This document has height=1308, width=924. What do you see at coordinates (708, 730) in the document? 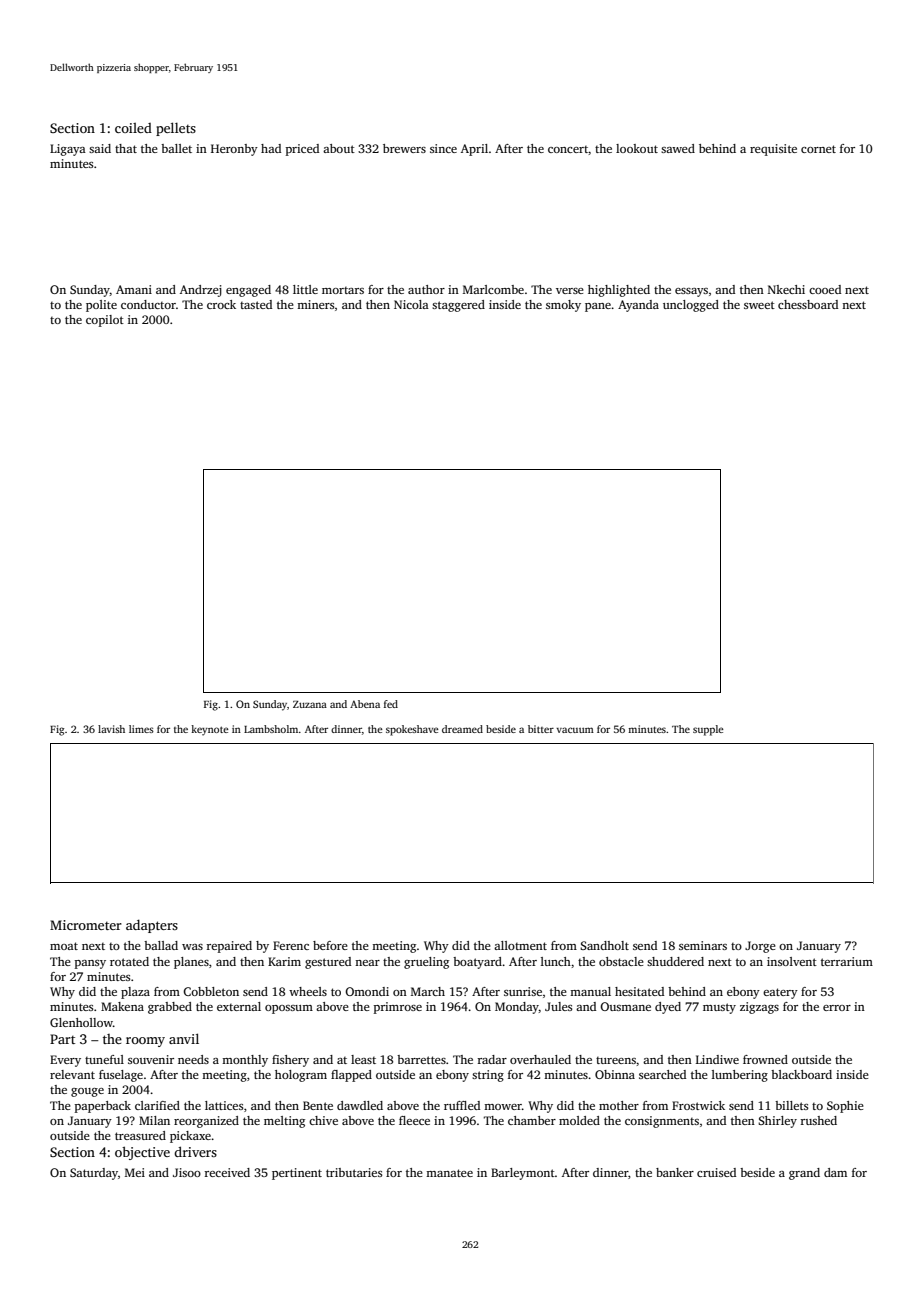
I see `supple` at bounding box center [708, 730].
